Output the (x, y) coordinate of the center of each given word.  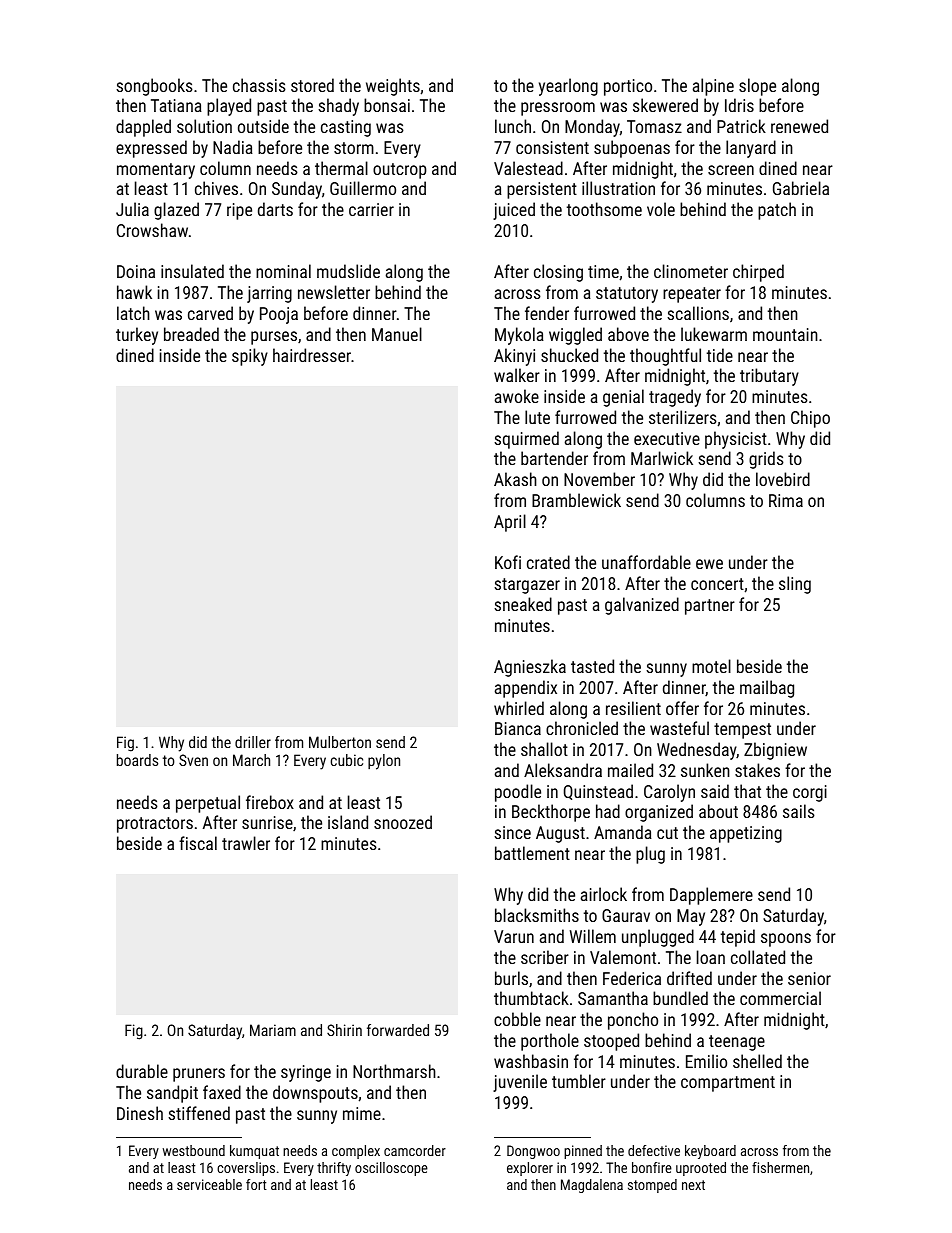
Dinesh (140, 1113)
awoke (517, 396)
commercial (780, 998)
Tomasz (654, 126)
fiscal (198, 843)
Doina (136, 271)
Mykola (519, 336)
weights (393, 87)
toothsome (604, 209)
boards (137, 760)
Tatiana (176, 105)
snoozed (403, 822)
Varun (514, 936)
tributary (769, 377)
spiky (250, 357)
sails (799, 811)
